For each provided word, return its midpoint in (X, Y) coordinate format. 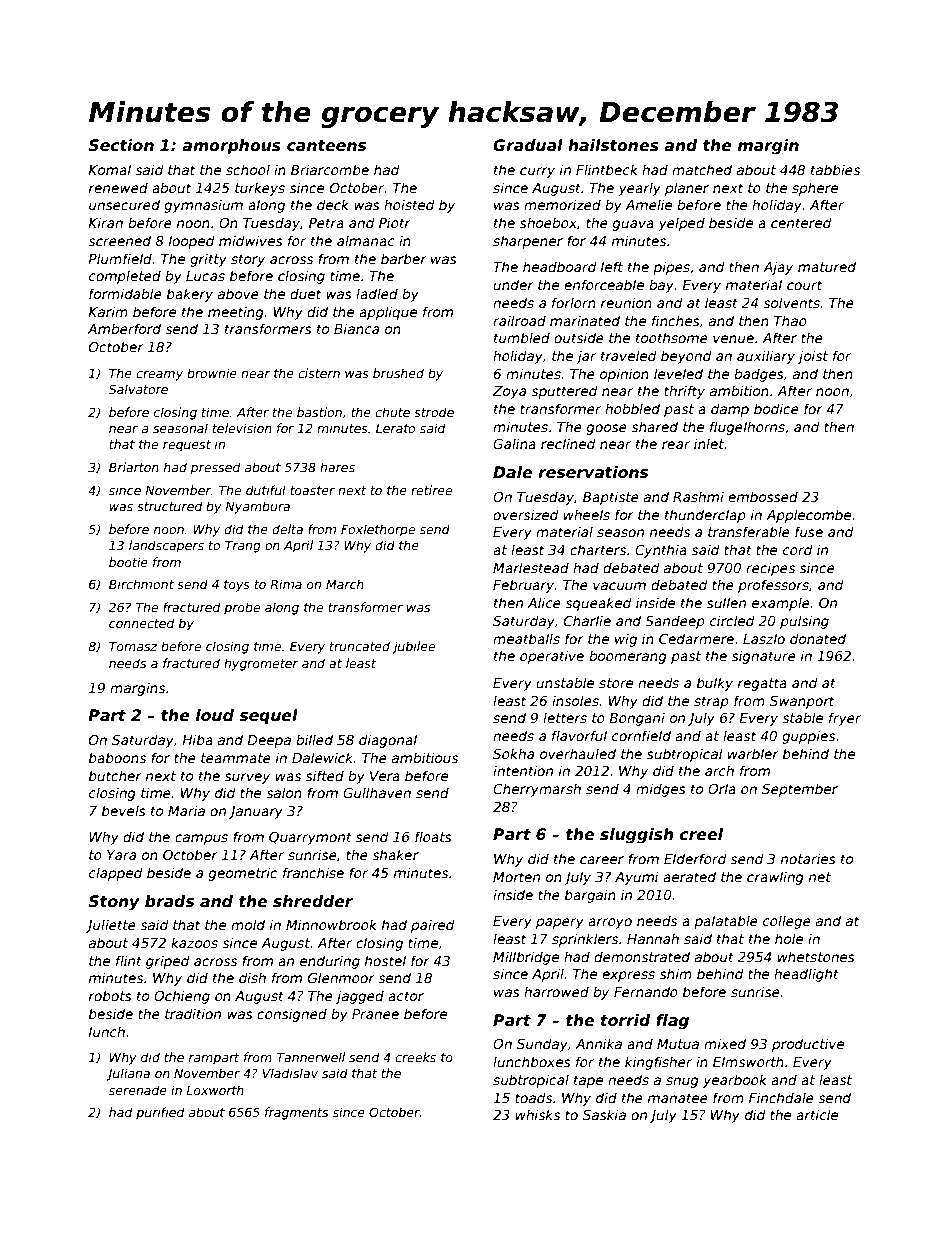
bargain (590, 896)
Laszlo (764, 638)
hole (789, 938)
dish (252, 977)
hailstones (613, 145)
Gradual (528, 145)
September (800, 790)
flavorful (579, 735)
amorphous (231, 146)
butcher (115, 775)
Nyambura (257, 507)
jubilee (414, 647)
